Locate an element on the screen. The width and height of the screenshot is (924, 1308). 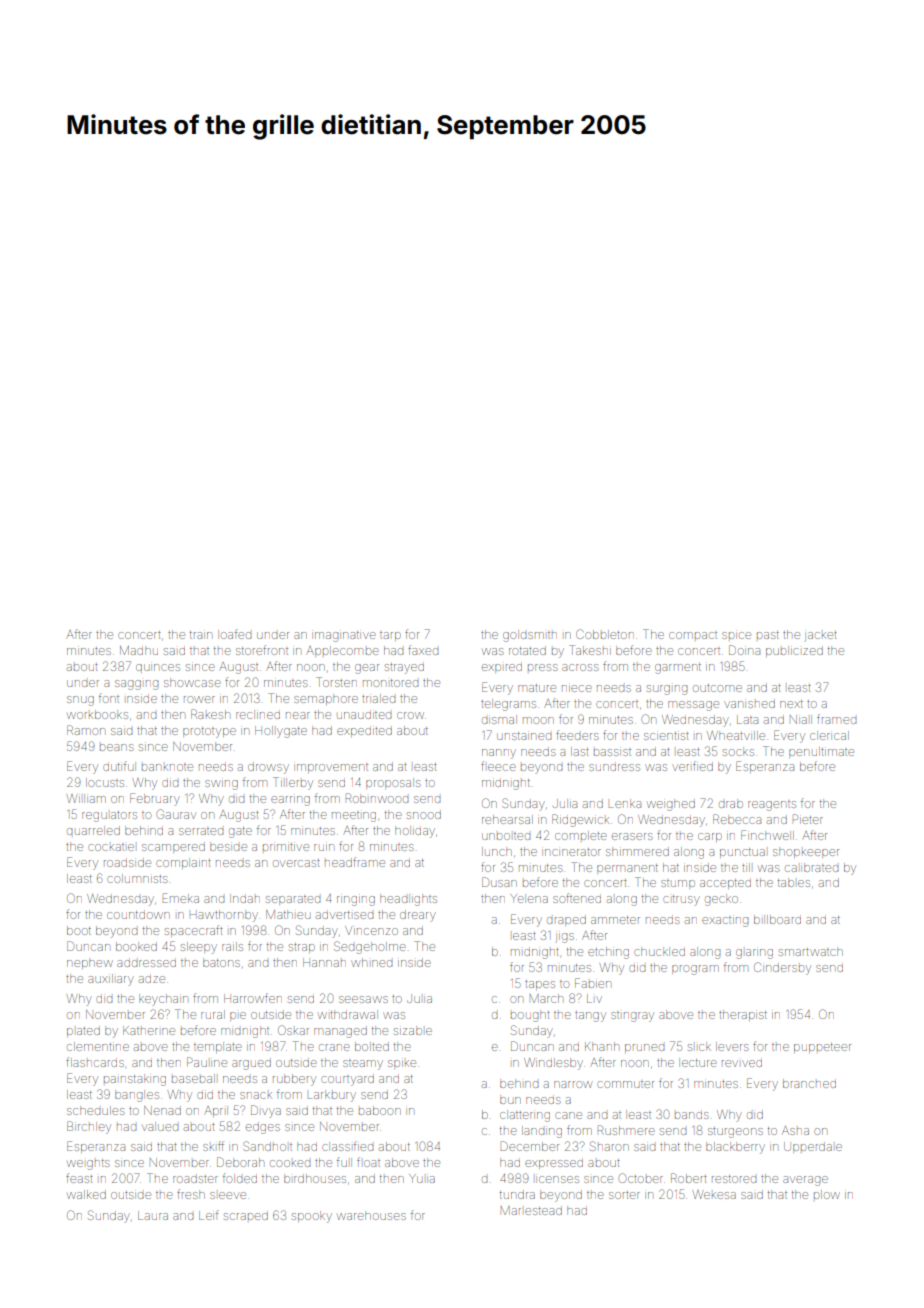
baboon is located at coordinates (380, 1110).
